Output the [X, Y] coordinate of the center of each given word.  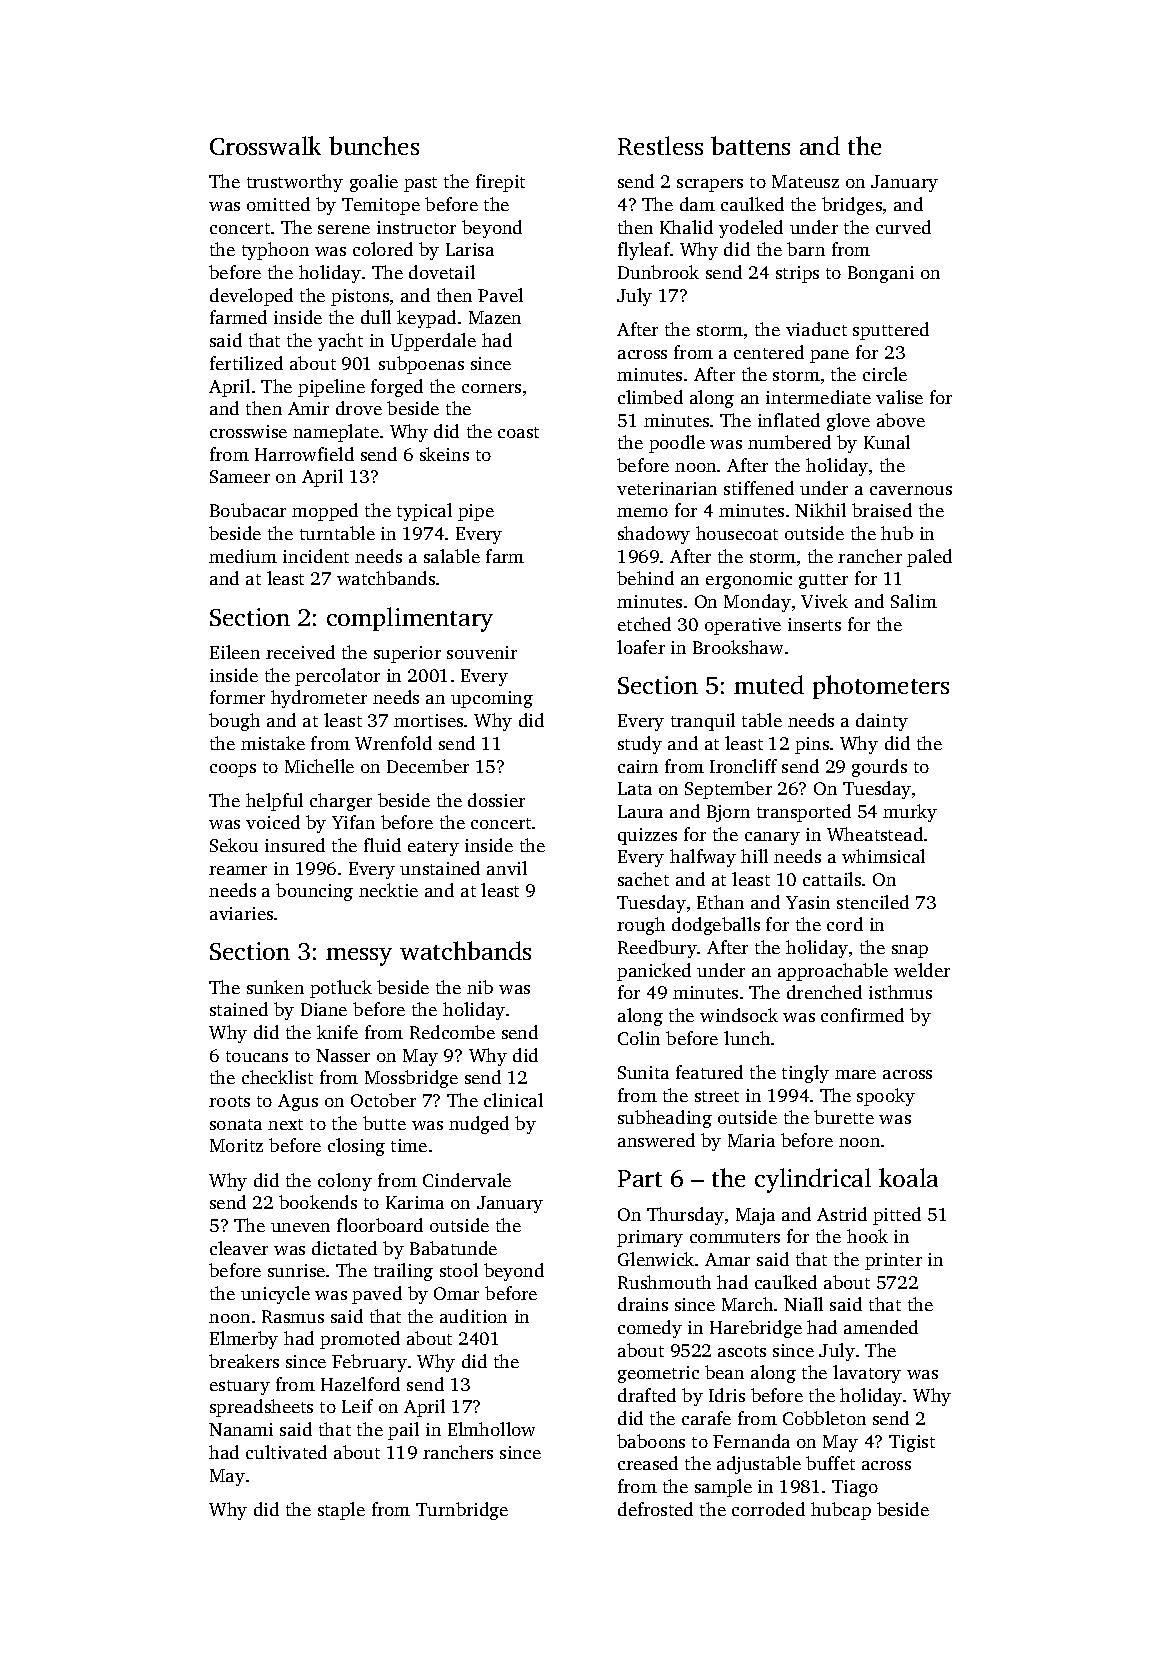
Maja [755, 1216]
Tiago [855, 1488]
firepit [500, 183]
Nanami [241, 1429]
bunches [374, 145]
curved [903, 227]
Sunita [643, 1072]
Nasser [343, 1055]
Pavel [500, 295]
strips [797, 274]
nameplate [336, 433]
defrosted [655, 1509]
